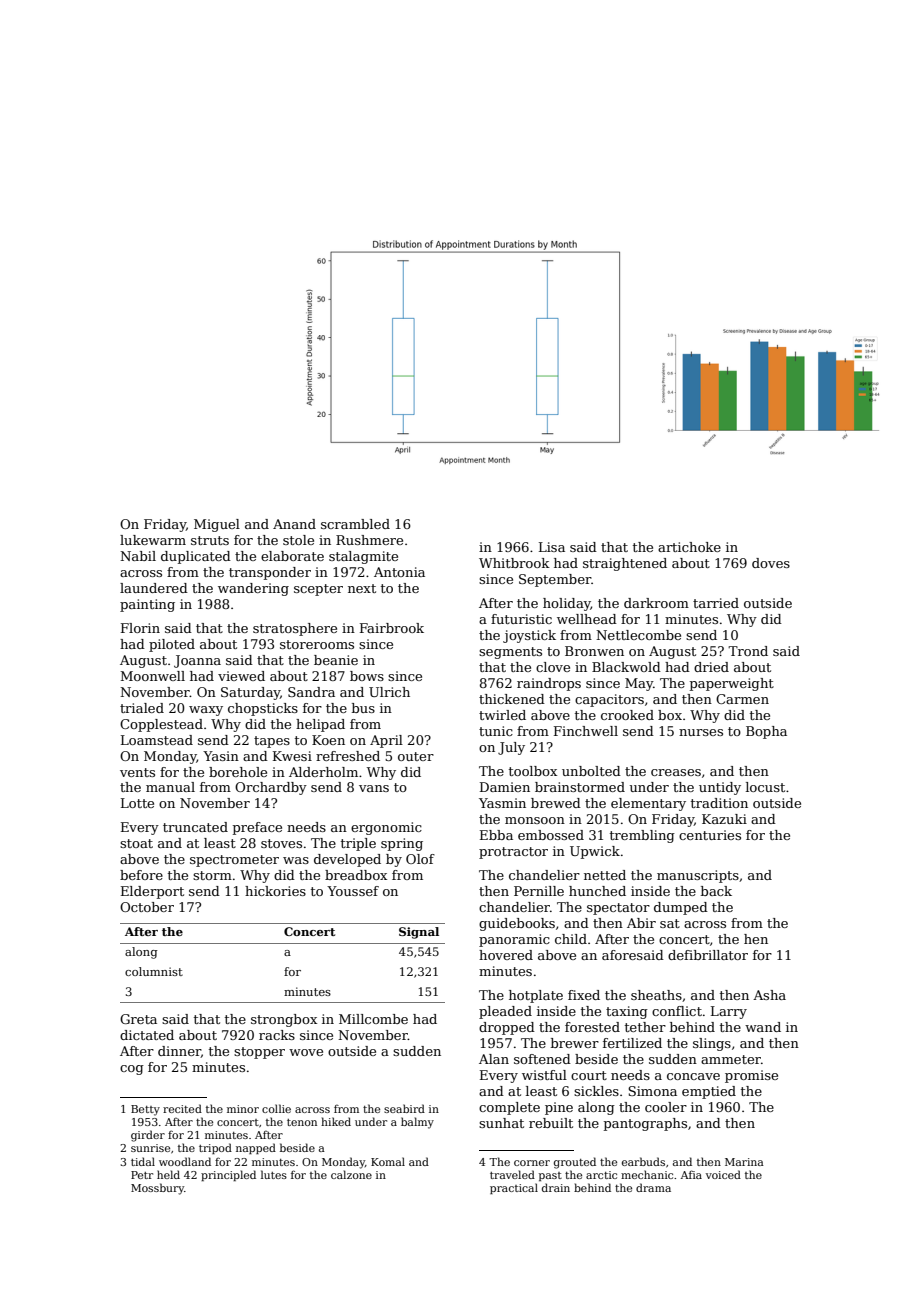 The image size is (924, 1308). I want to click on protractor, so click(513, 853).
